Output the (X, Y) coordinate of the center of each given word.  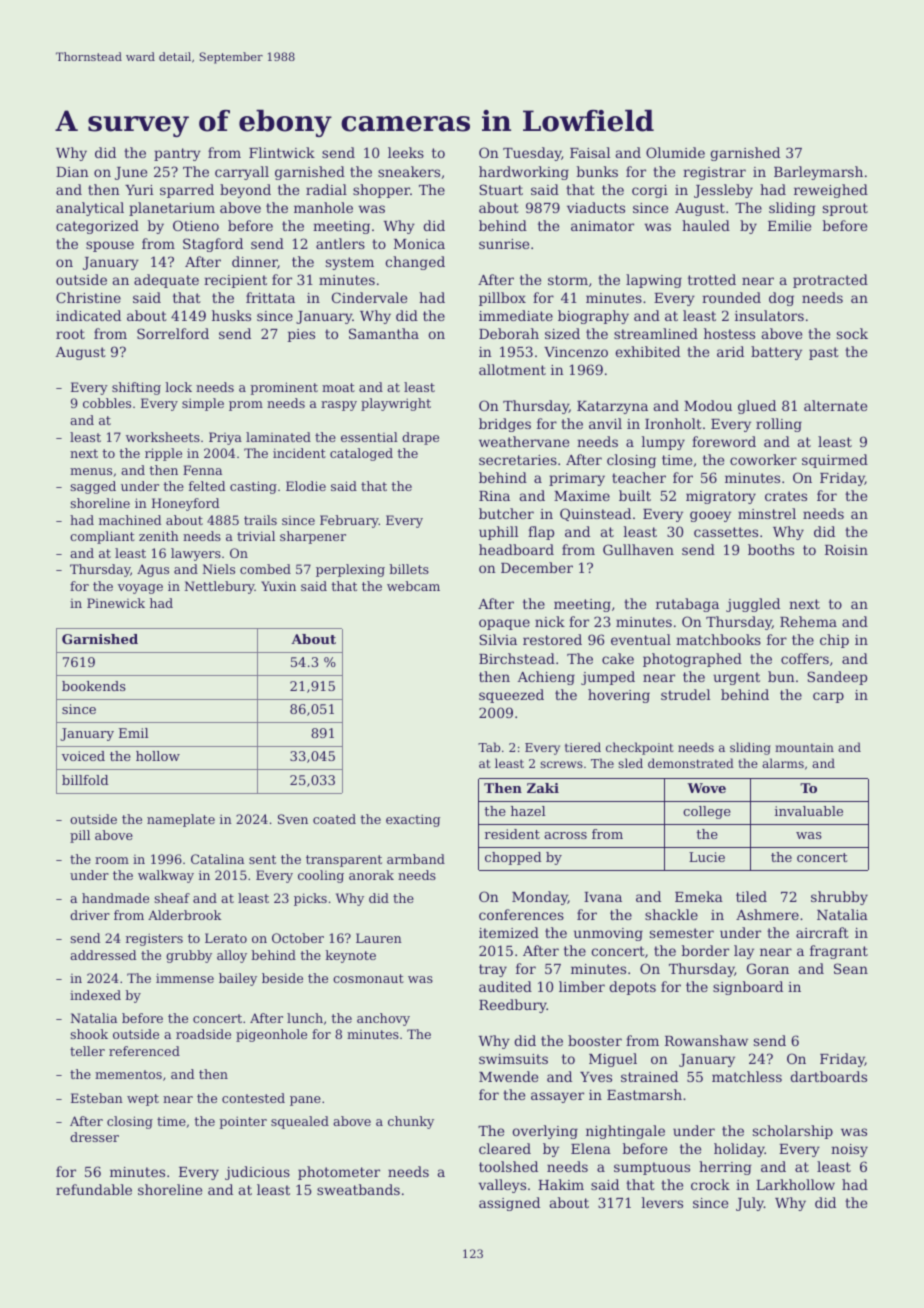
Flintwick (282, 152)
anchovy (383, 1019)
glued (757, 407)
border (705, 950)
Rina (494, 496)
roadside (203, 1034)
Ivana (603, 897)
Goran (768, 968)
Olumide (675, 152)
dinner (255, 262)
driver (90, 915)
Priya (225, 438)
